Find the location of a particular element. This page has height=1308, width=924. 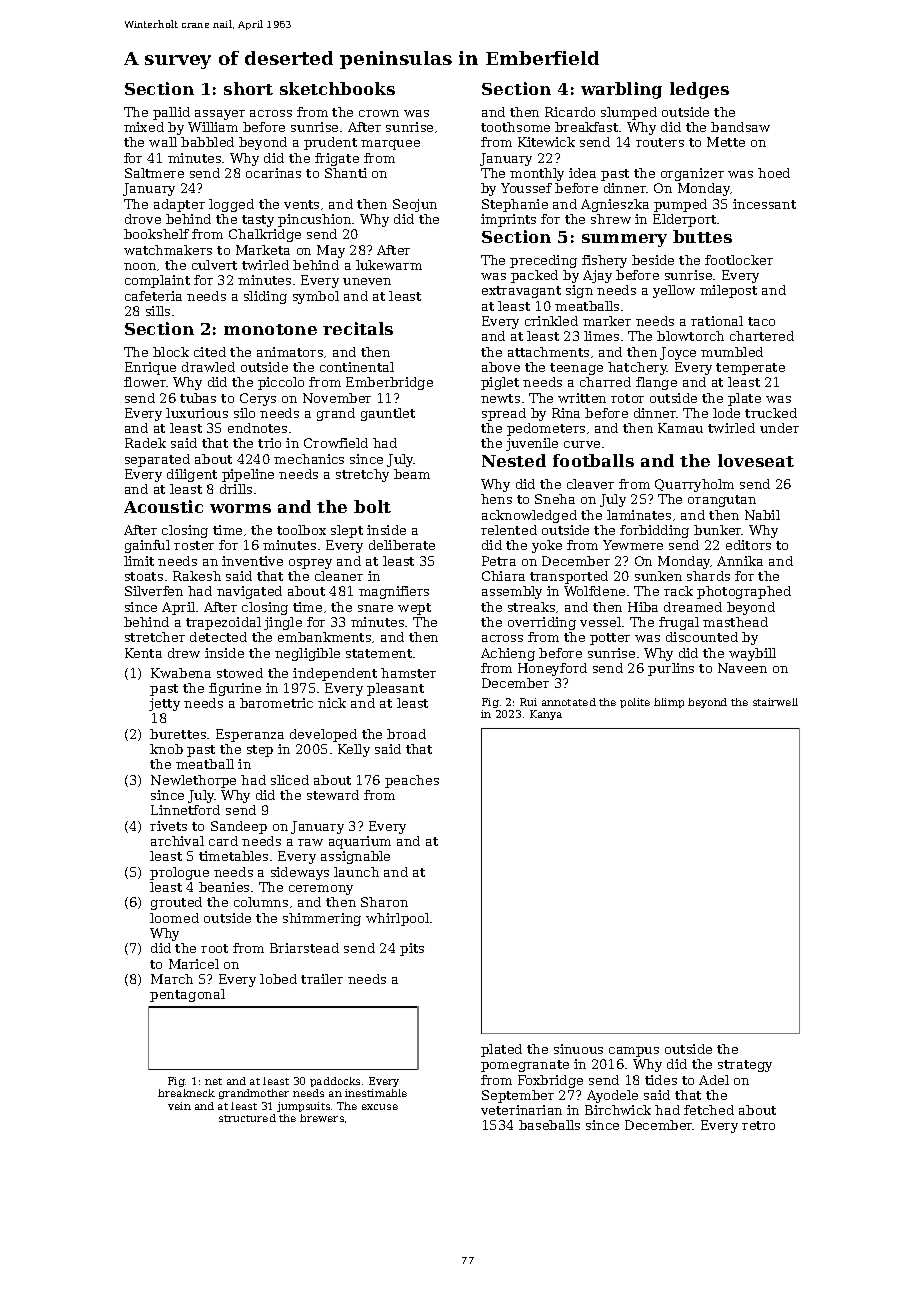

sketchbooks is located at coordinates (337, 88).
